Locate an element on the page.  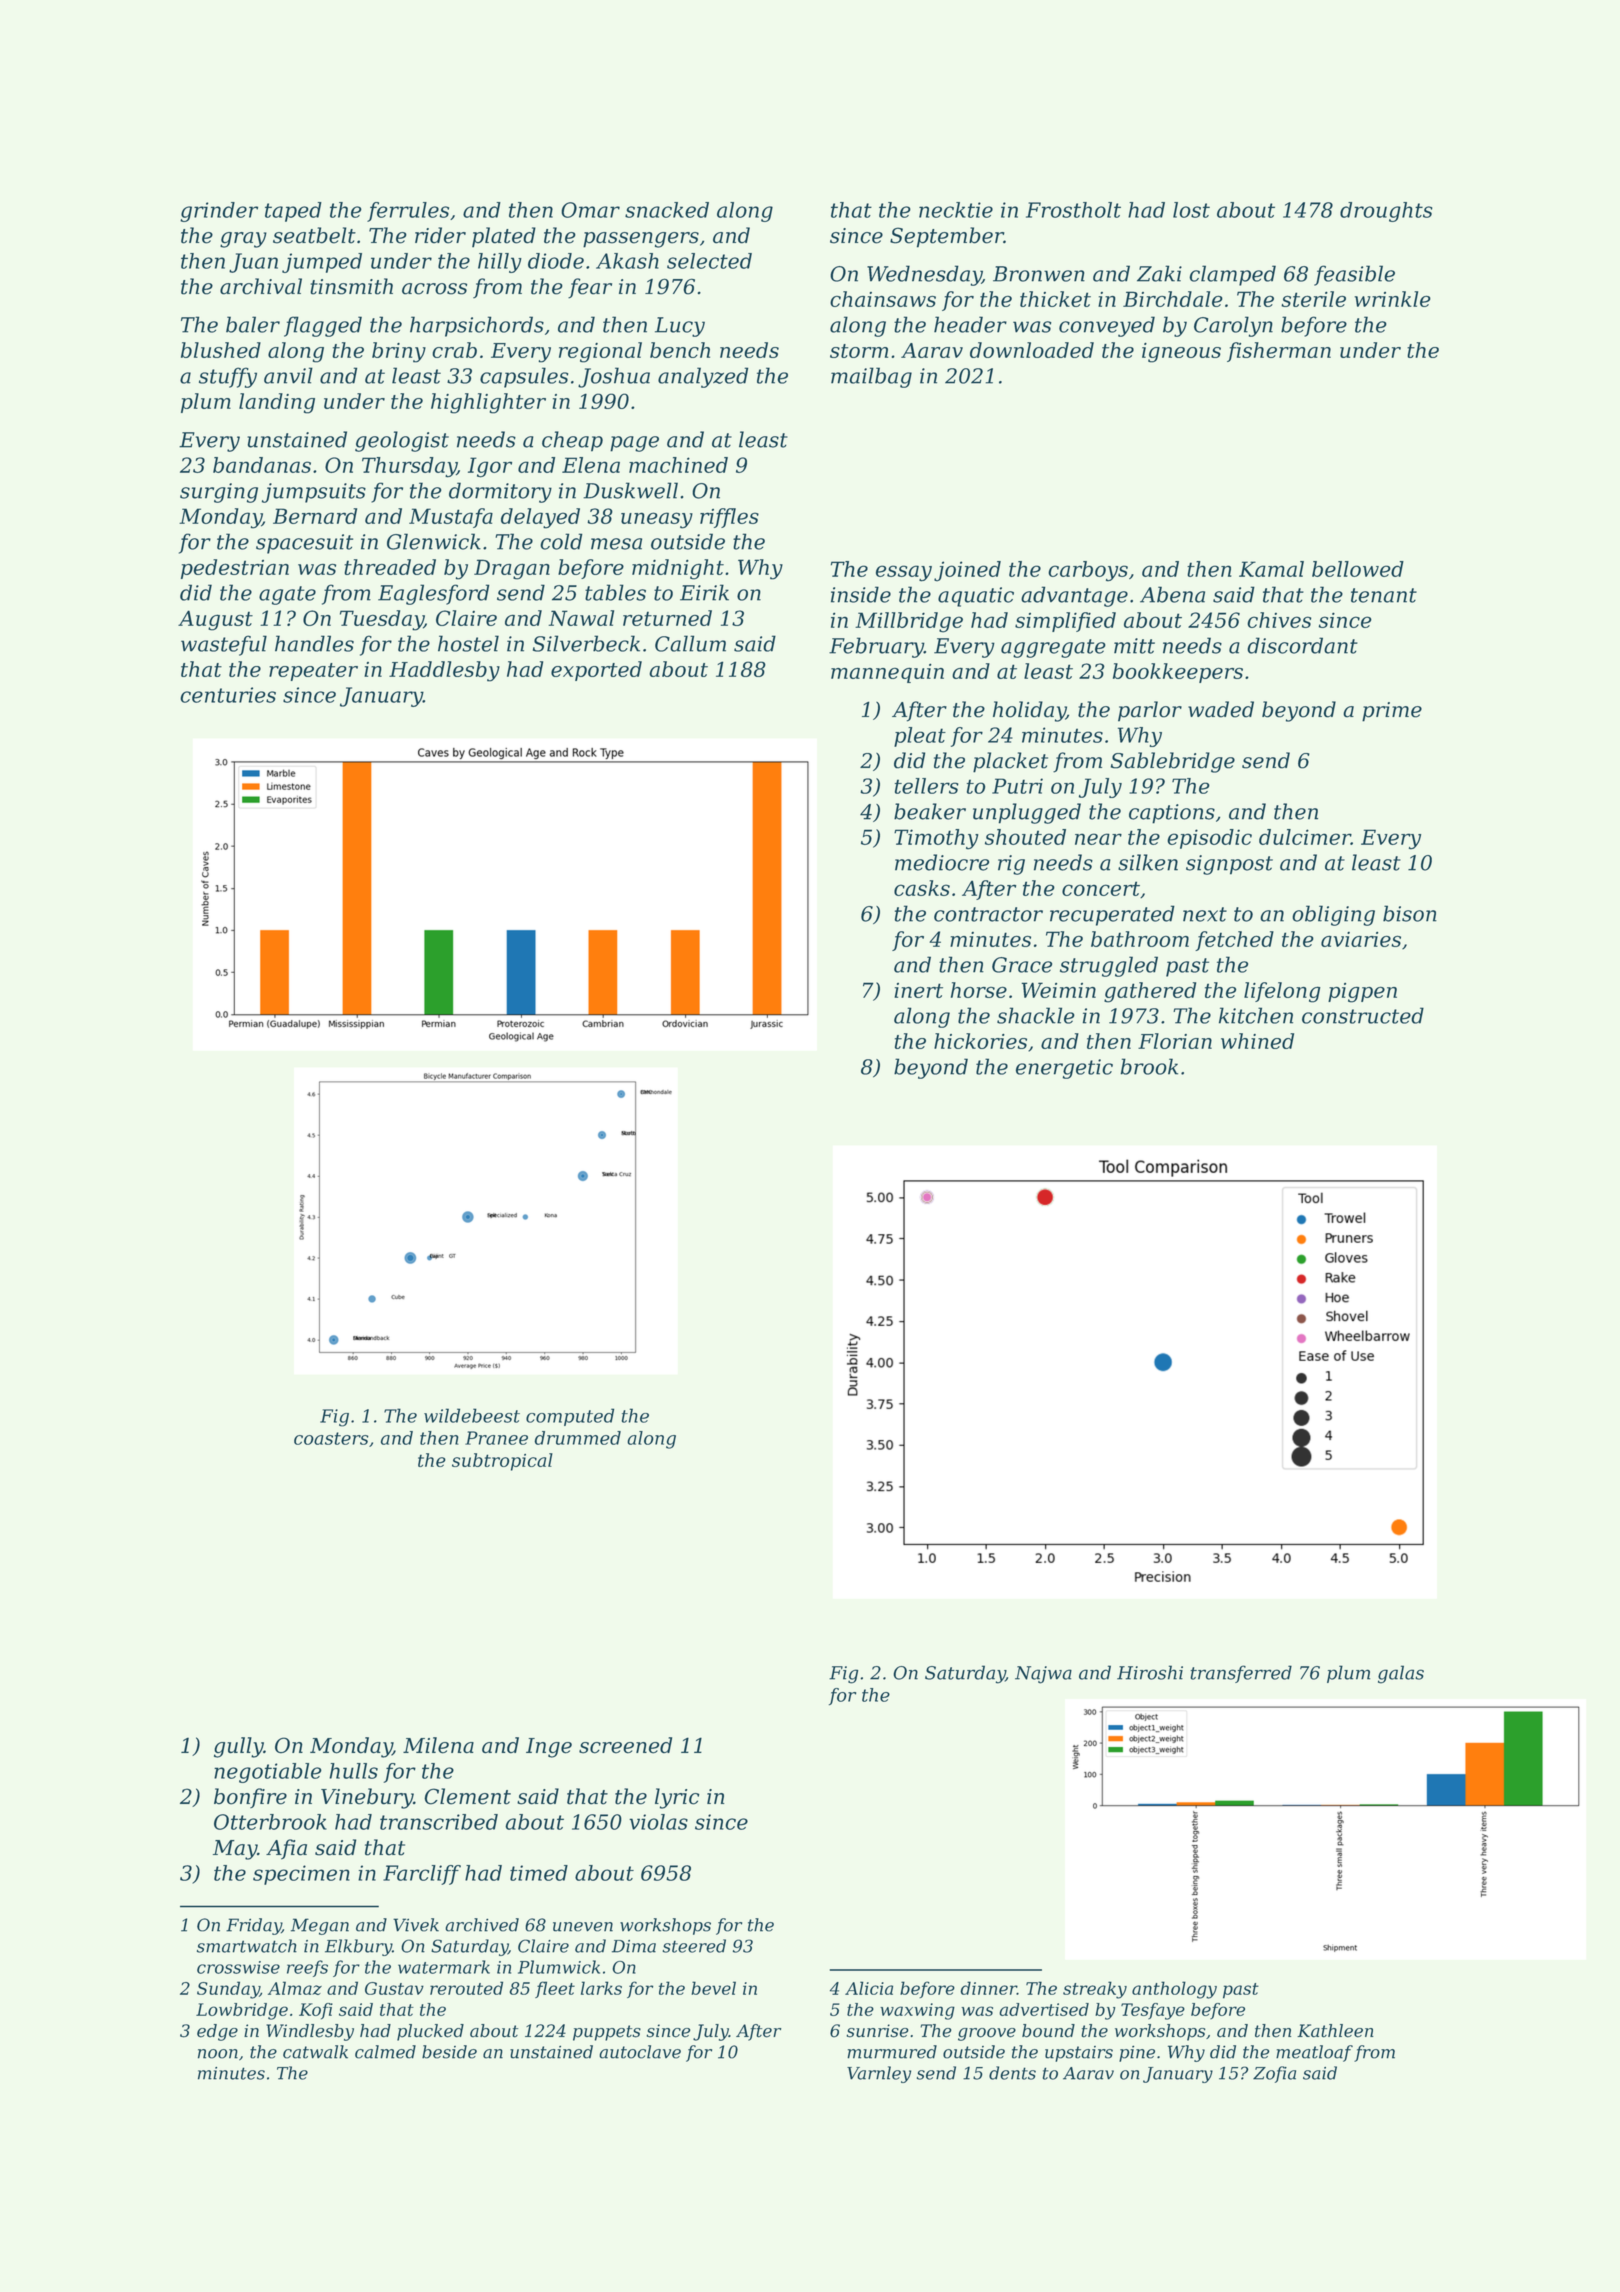
inert is located at coordinates (918, 990).
